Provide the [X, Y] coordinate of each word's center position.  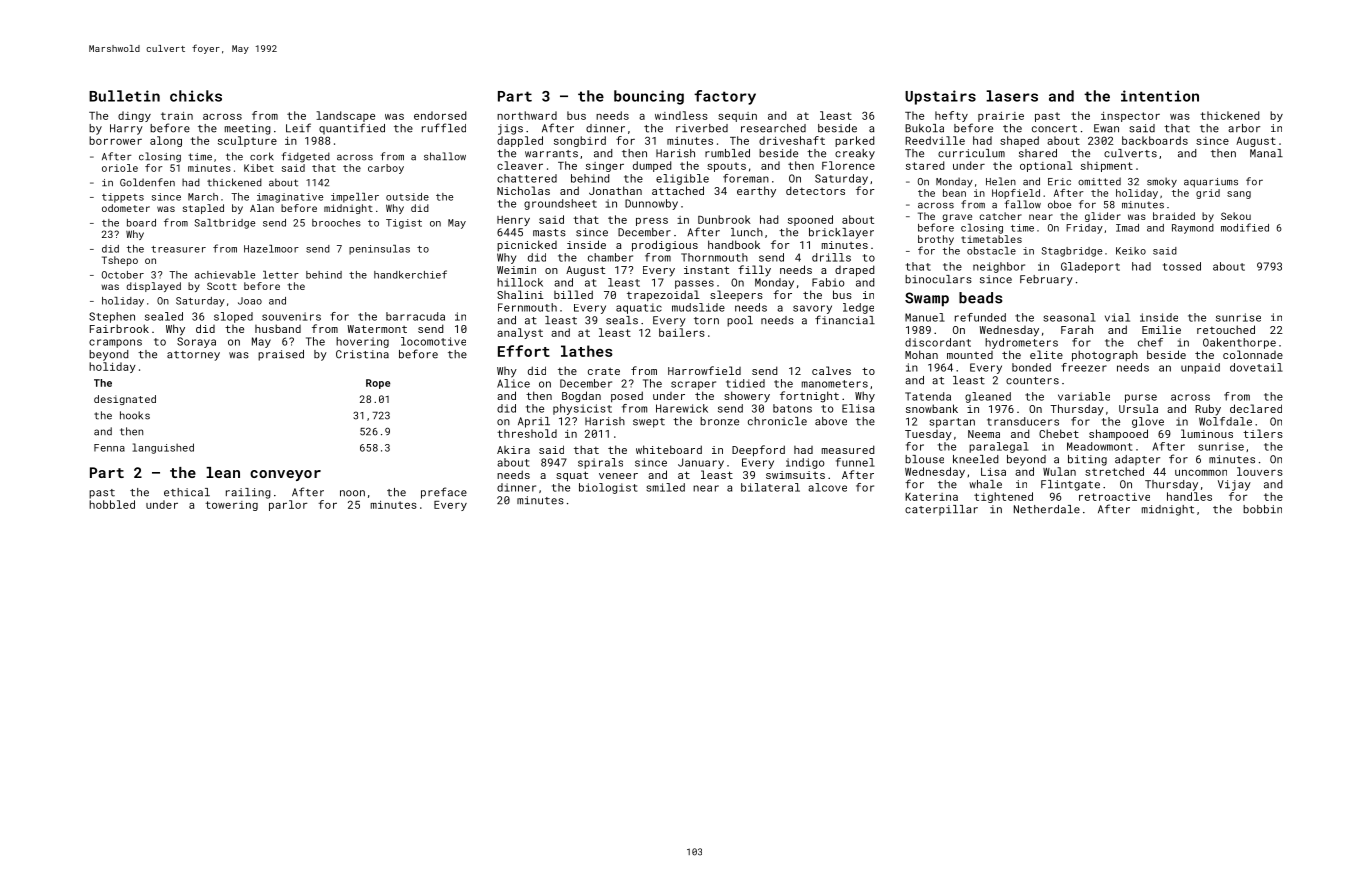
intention [1160, 96]
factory [725, 97]
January [701, 463]
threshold [527, 433]
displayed [153, 287]
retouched [1226, 329]
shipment [1107, 166]
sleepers [736, 295]
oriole [120, 168]
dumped [652, 166]
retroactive [1114, 497]
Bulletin [124, 96]
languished [163, 448]
